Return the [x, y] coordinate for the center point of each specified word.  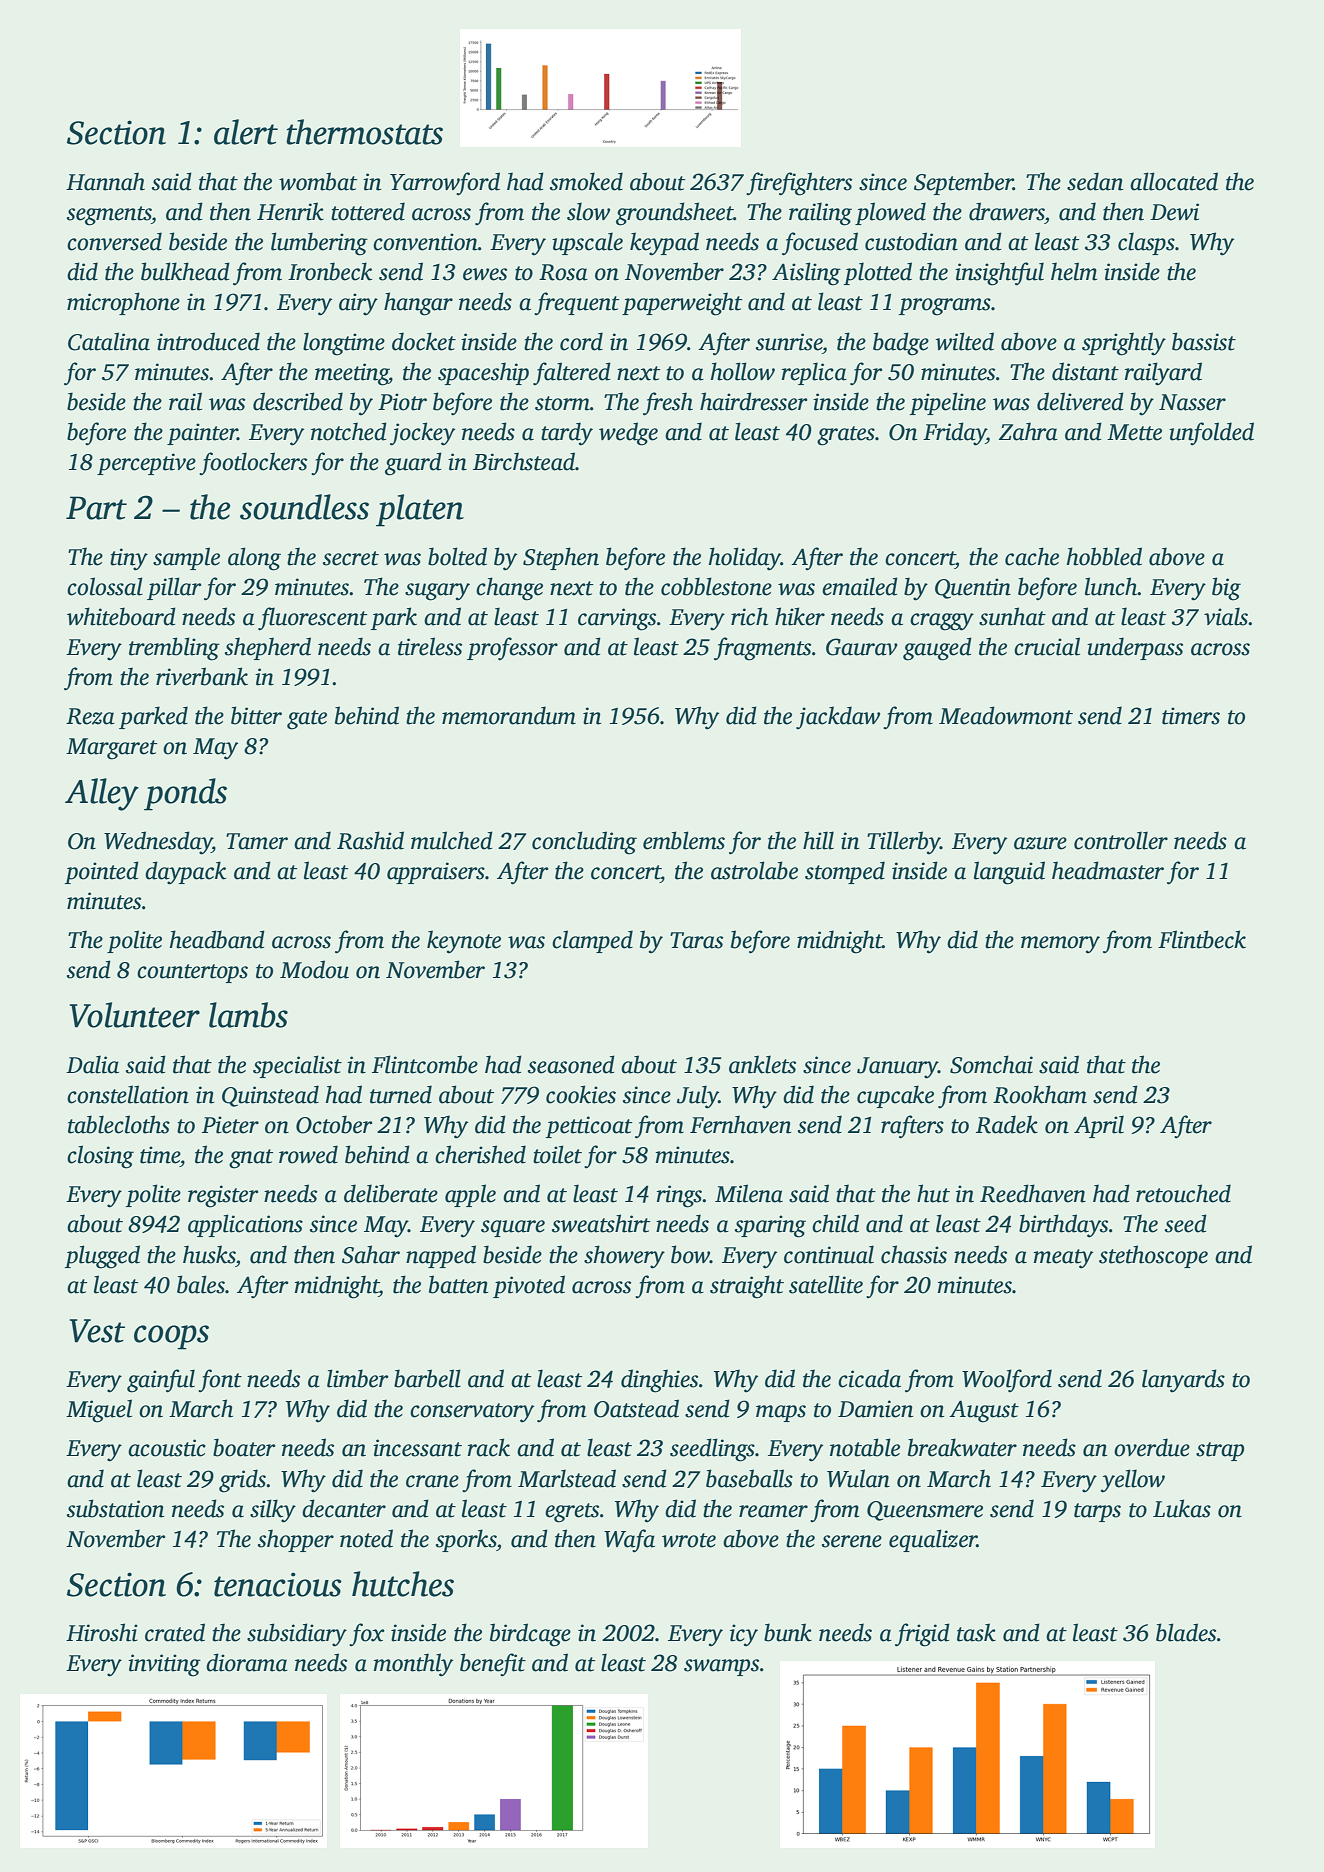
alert [246, 132]
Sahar [371, 1254]
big [1226, 589]
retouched [1183, 1193]
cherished [480, 1154]
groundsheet [674, 214]
